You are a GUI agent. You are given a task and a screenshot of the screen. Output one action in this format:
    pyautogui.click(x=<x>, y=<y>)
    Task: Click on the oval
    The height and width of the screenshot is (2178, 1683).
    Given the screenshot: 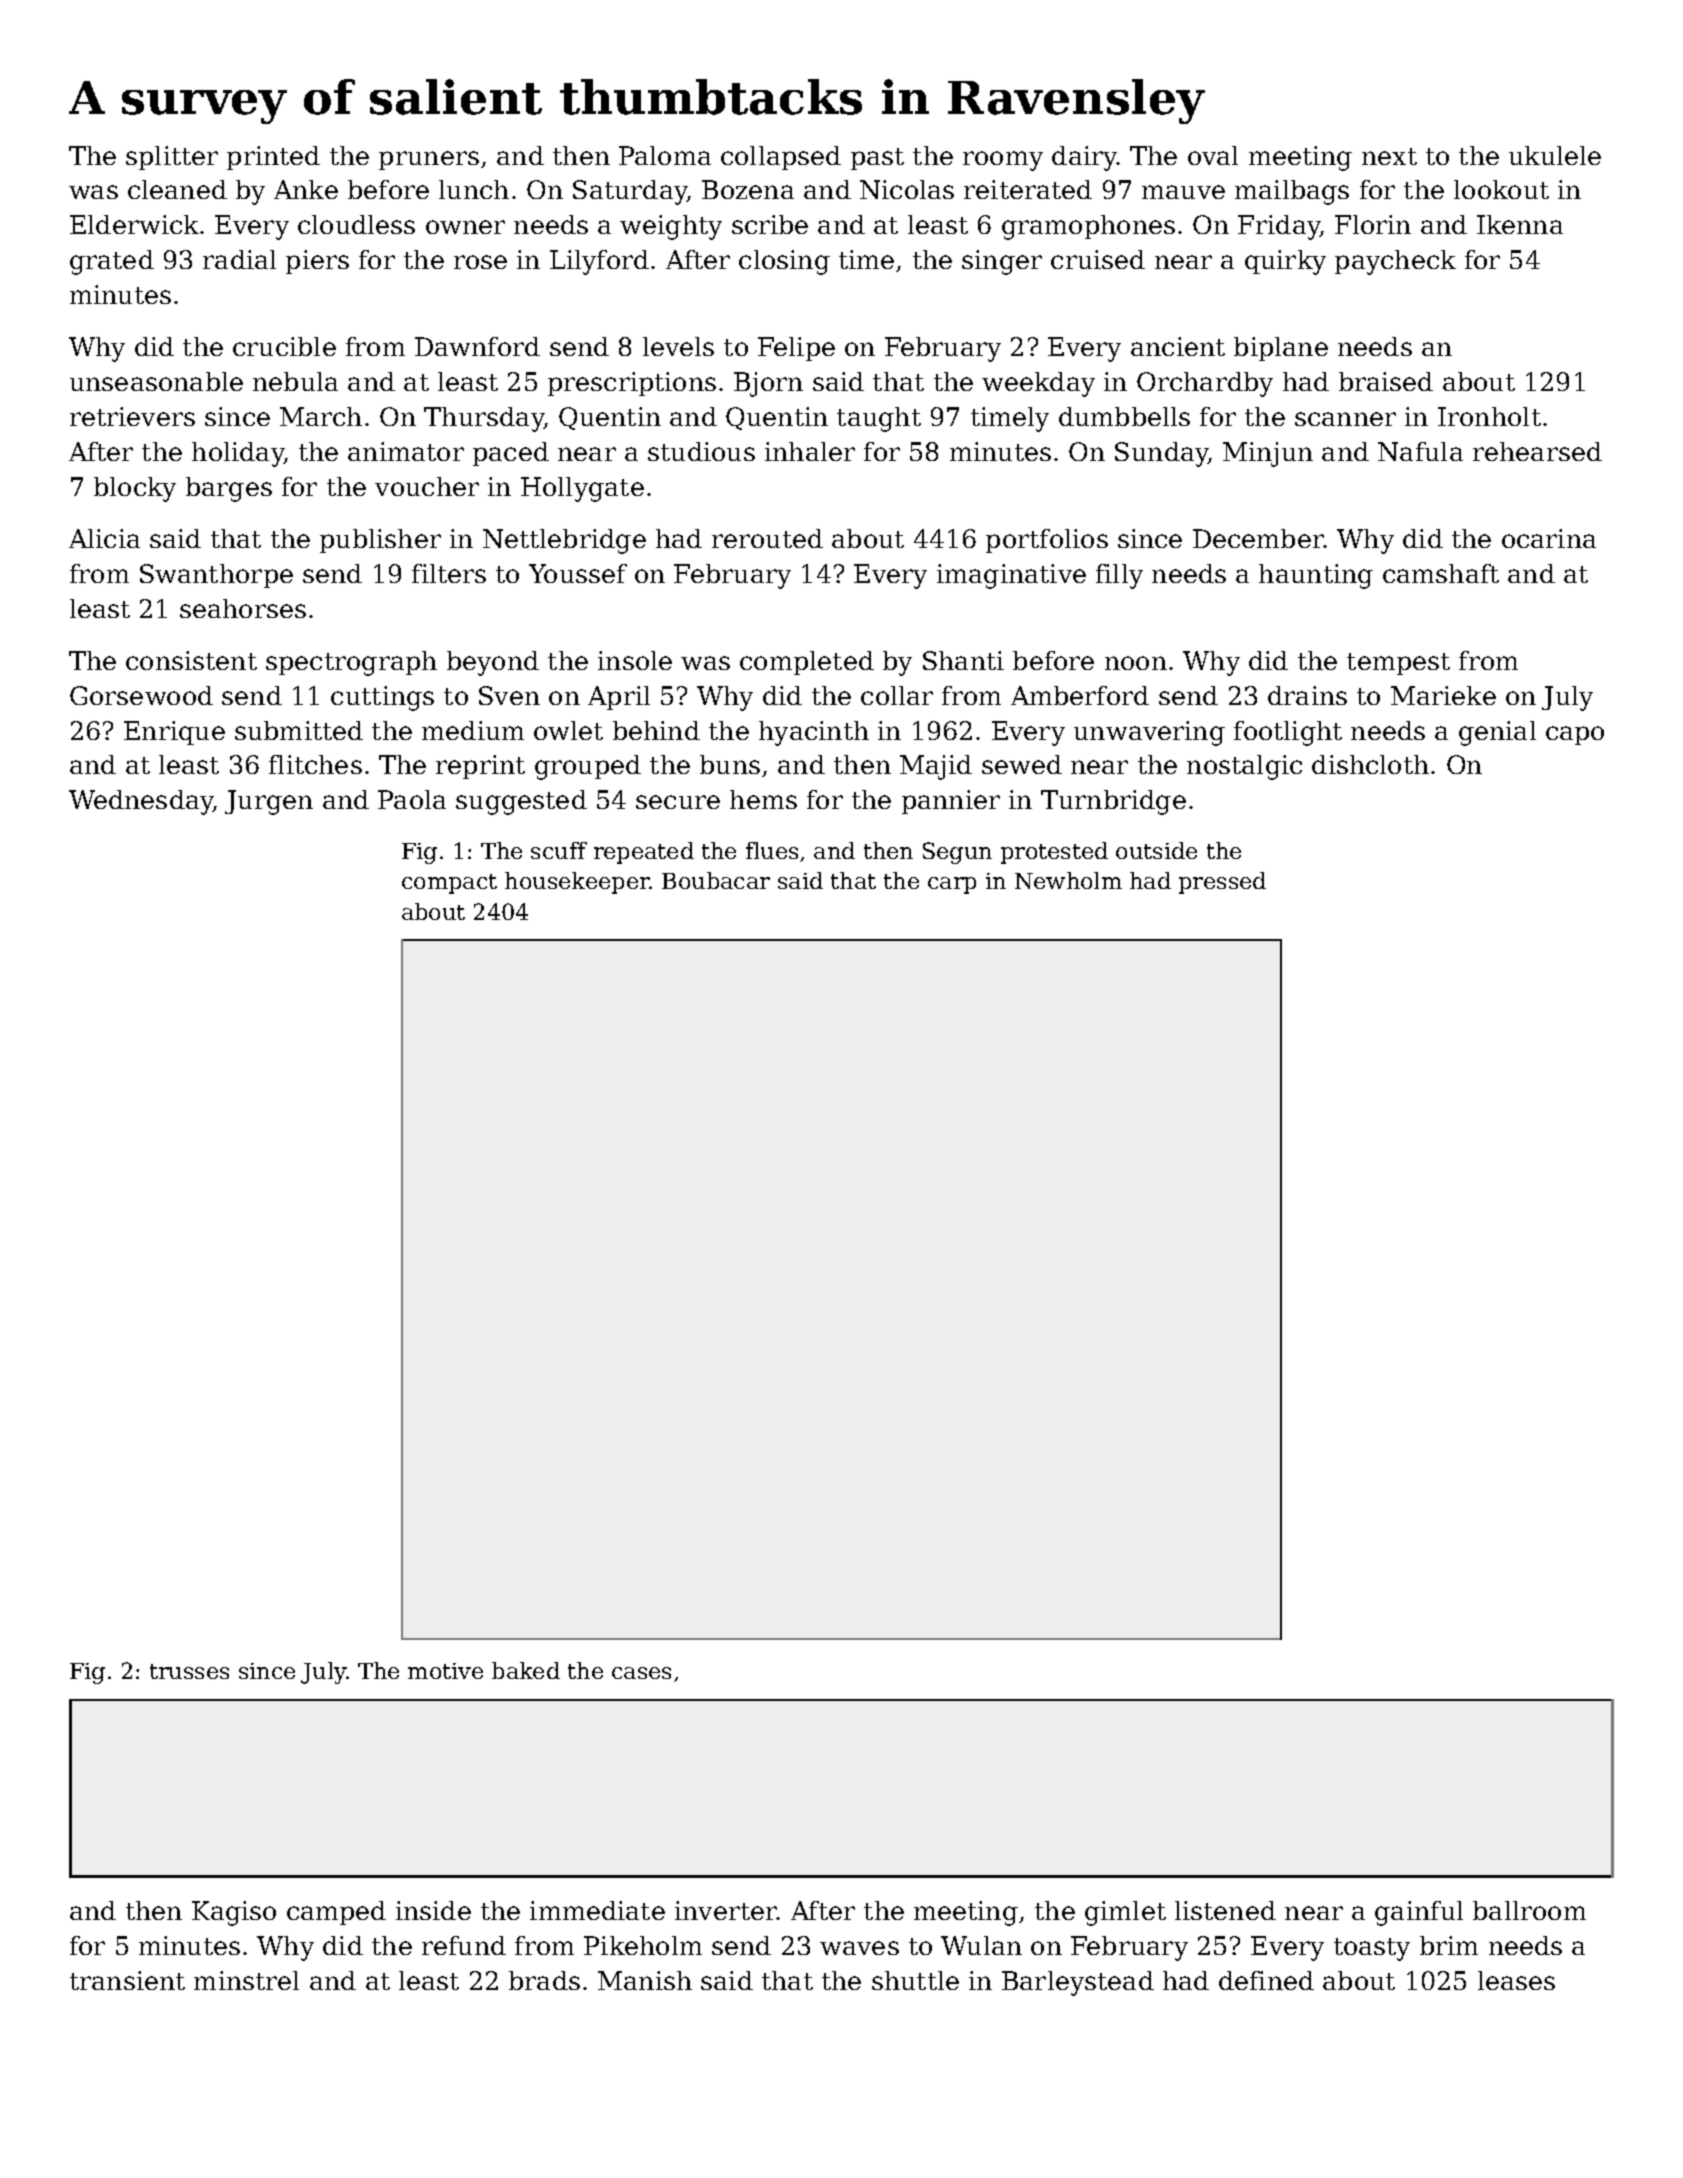 What is the action you would take?
    pyautogui.click(x=1213, y=155)
